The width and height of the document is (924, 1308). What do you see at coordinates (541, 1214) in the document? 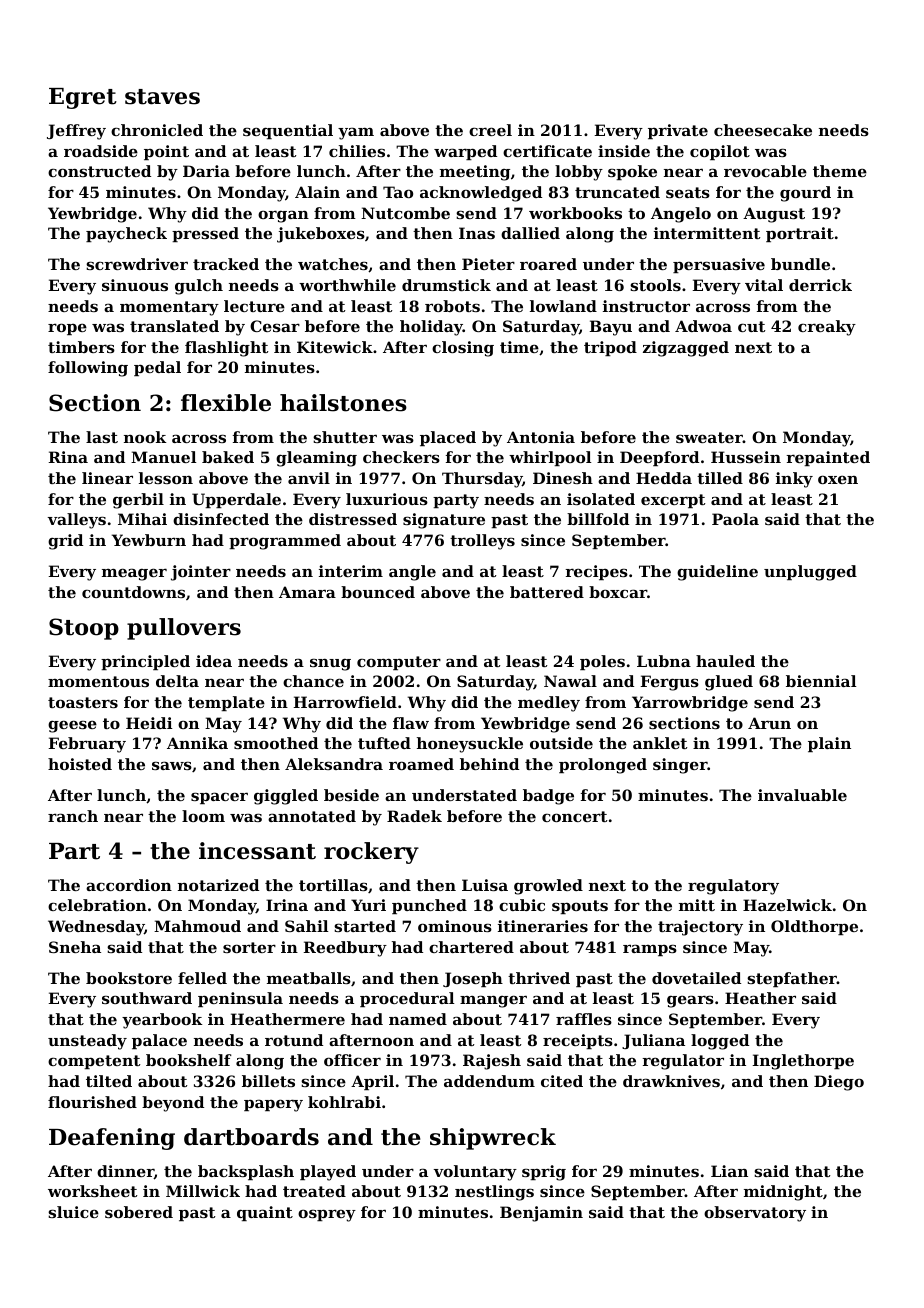
I see `Benjamin` at bounding box center [541, 1214].
